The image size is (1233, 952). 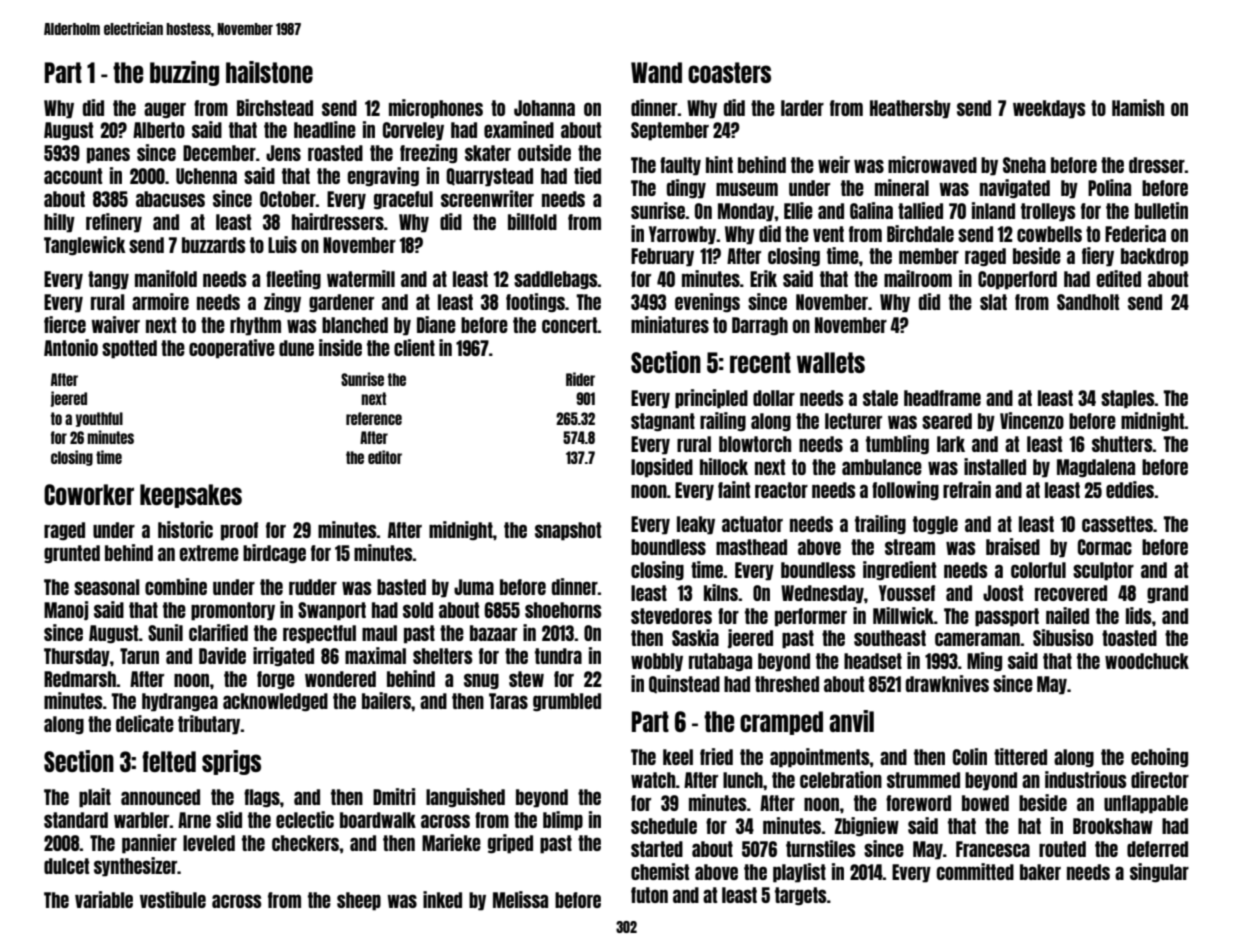 What do you see at coordinates (359, 901) in the screenshot?
I see `sheep` at bounding box center [359, 901].
